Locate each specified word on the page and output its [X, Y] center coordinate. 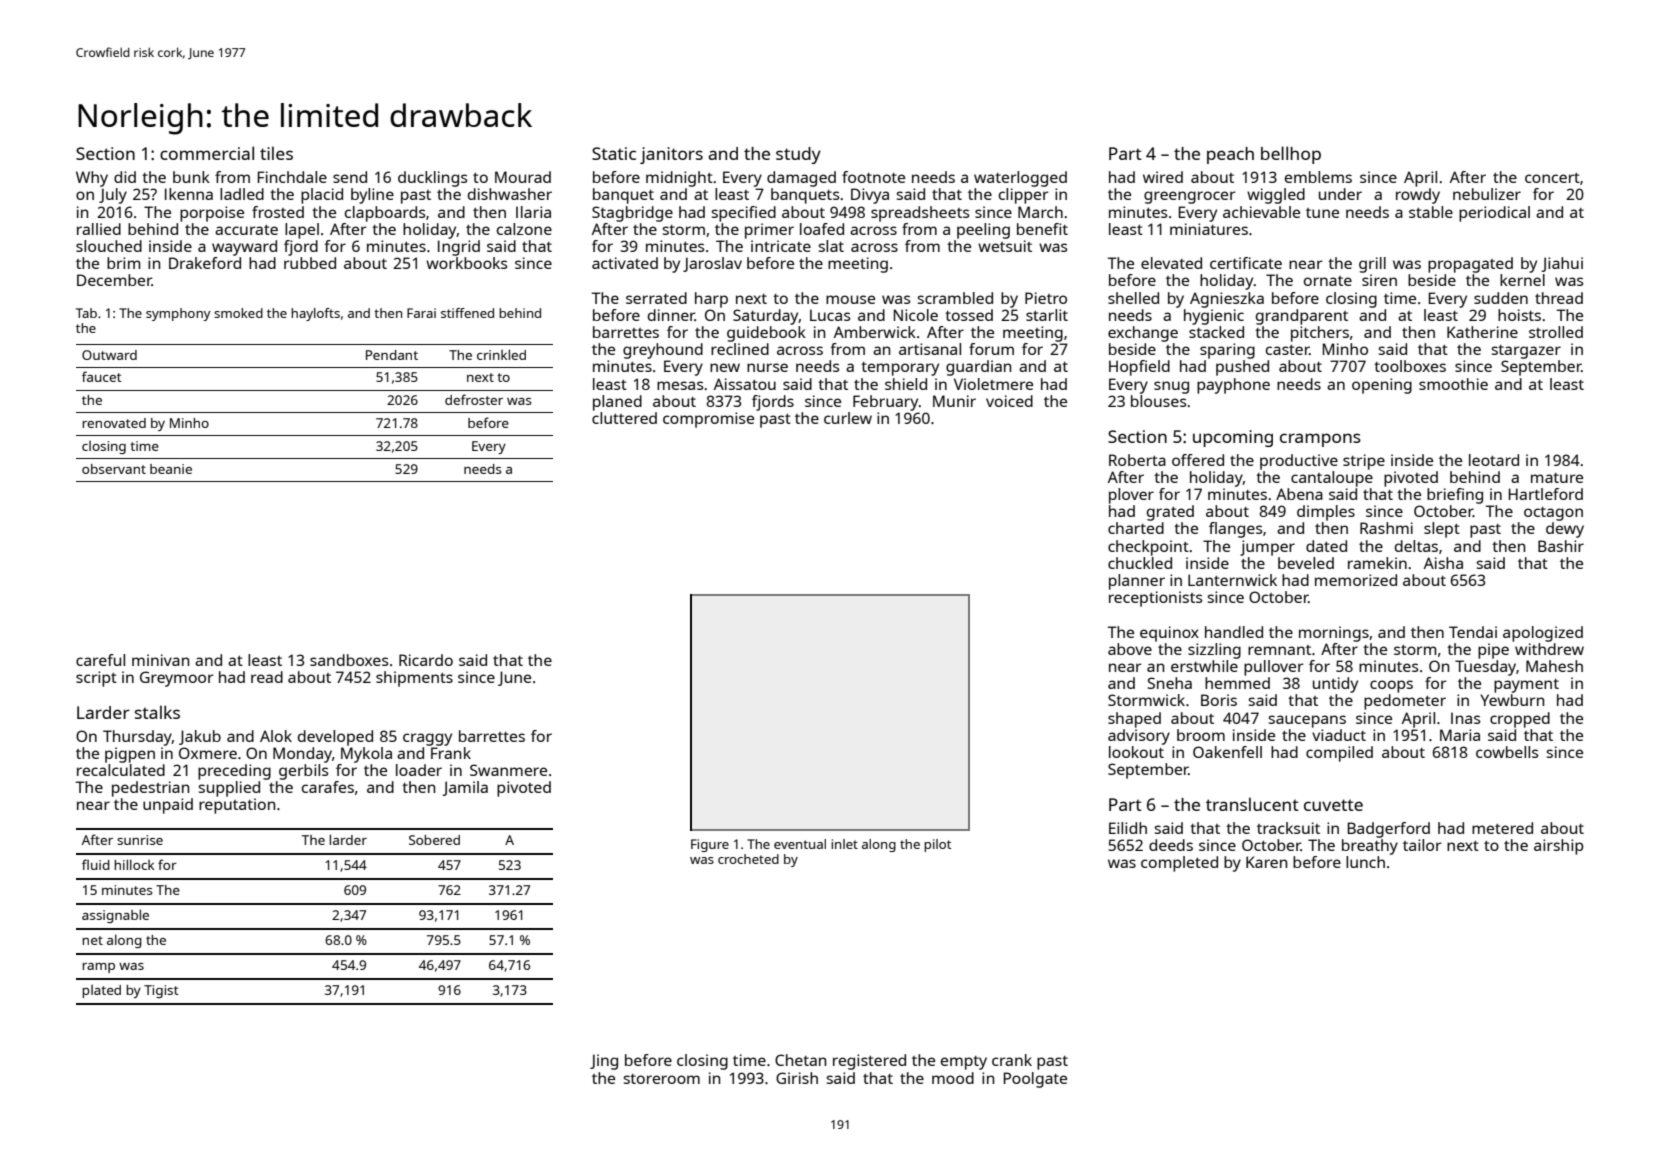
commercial [207, 153]
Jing [604, 1062]
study [798, 155]
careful [100, 660]
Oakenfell [1227, 752]
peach [1230, 155]
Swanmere [508, 770]
